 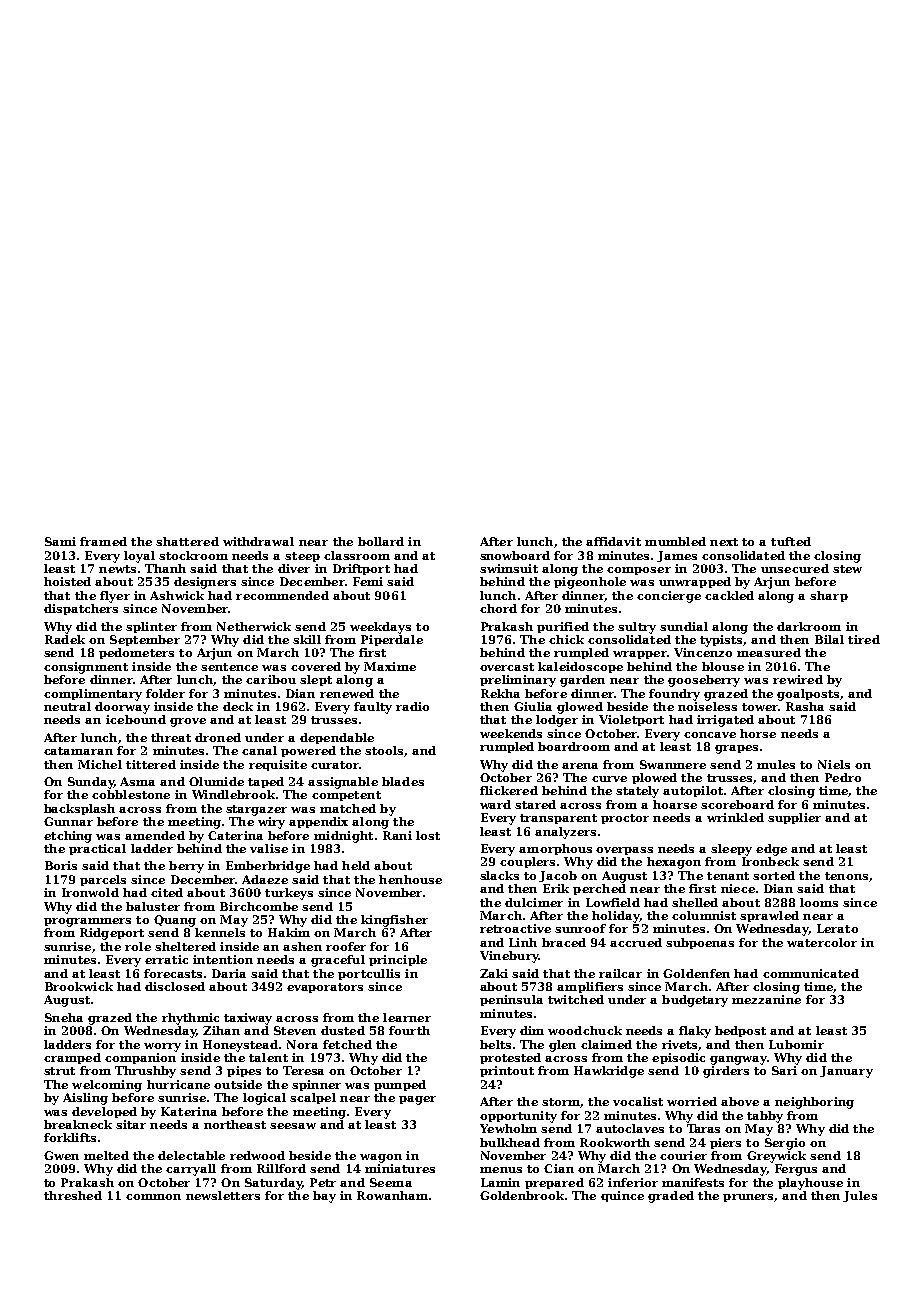 I want to click on threshed, so click(x=73, y=1195).
